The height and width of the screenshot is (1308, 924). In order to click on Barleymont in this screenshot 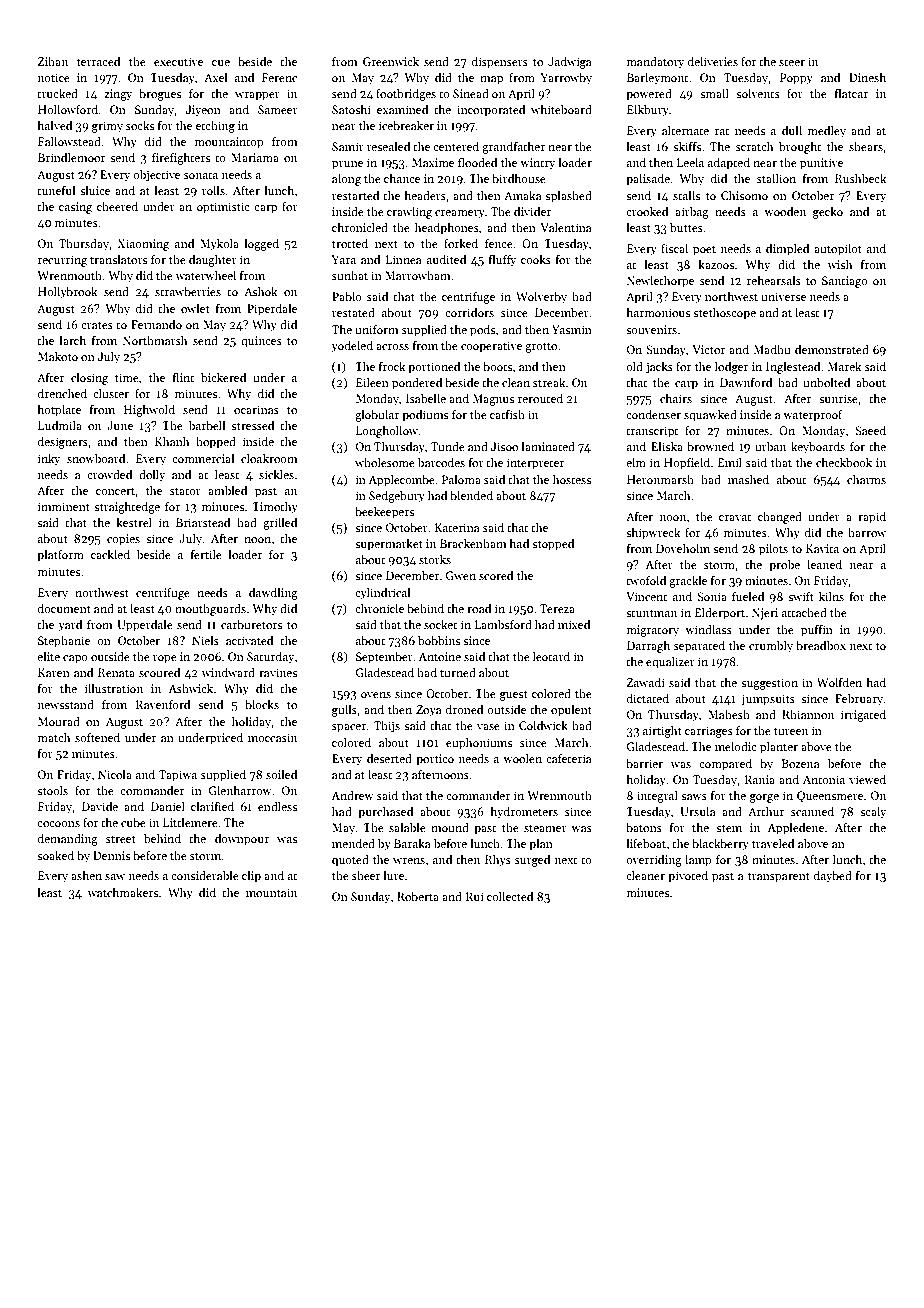, I will do `click(657, 79)`.
